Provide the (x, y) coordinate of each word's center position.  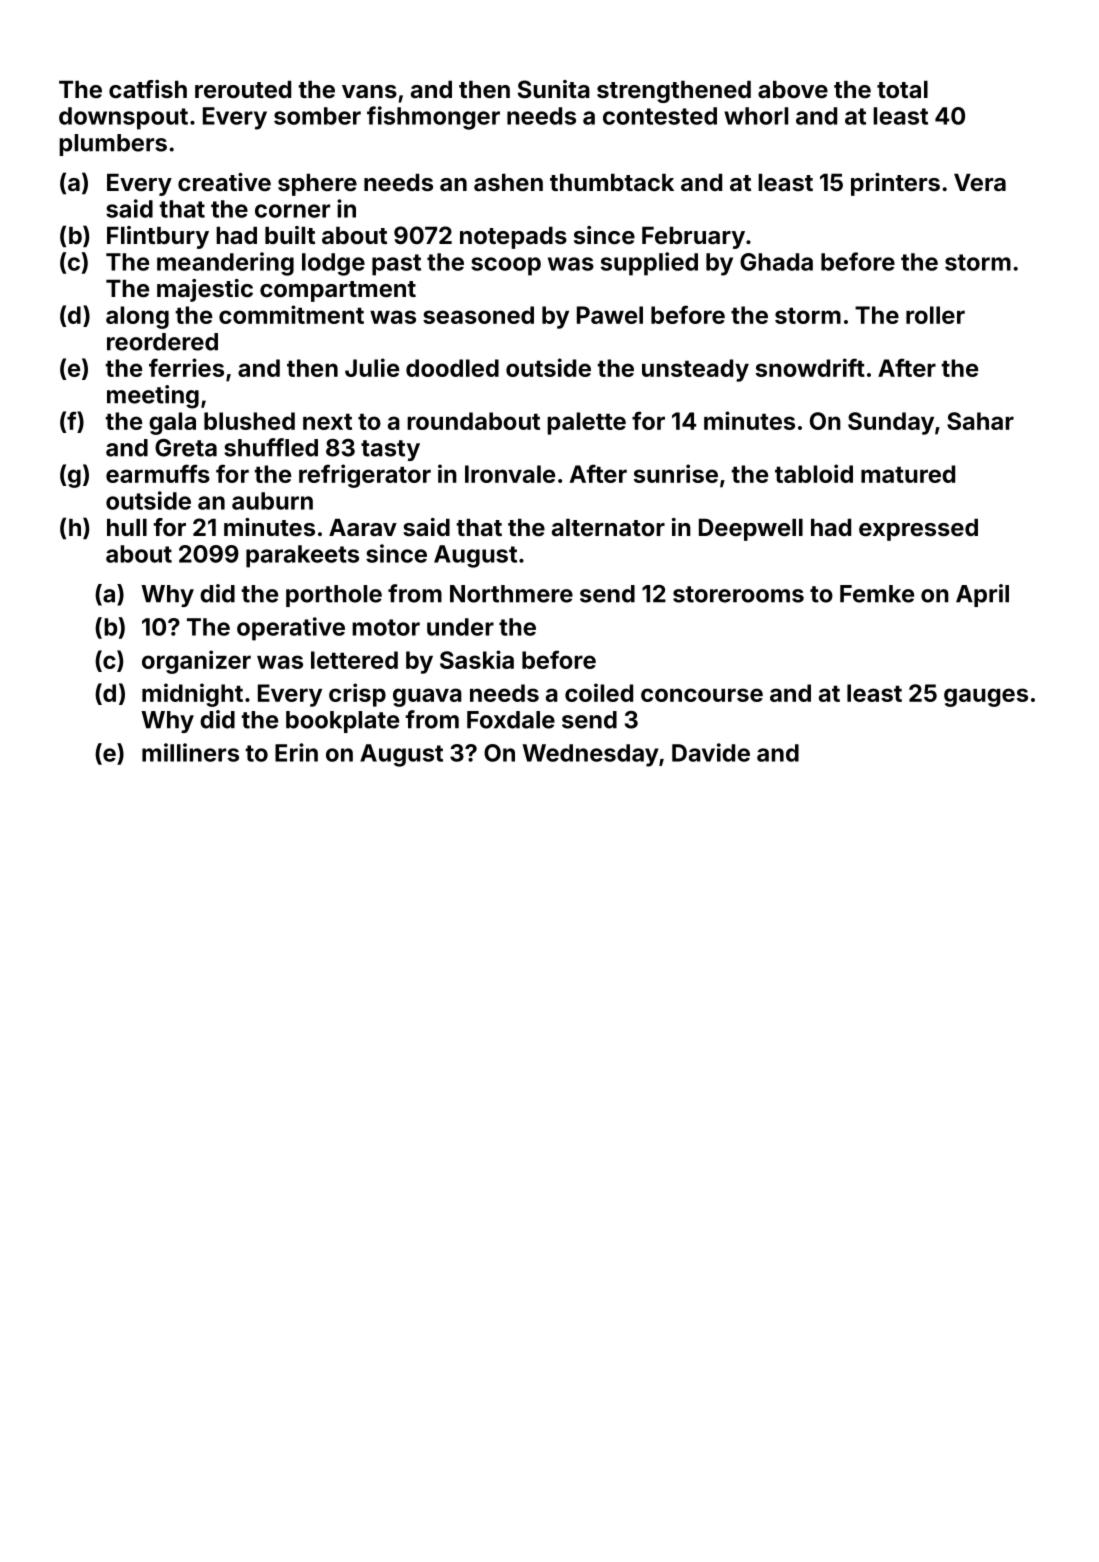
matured (908, 474)
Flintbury (158, 237)
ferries (186, 367)
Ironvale (510, 474)
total (902, 89)
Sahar (980, 421)
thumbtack (612, 182)
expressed (918, 530)
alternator (608, 527)
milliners (190, 752)
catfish (148, 89)
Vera (980, 182)
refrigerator (365, 476)
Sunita (554, 89)
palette (586, 423)
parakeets (302, 556)
